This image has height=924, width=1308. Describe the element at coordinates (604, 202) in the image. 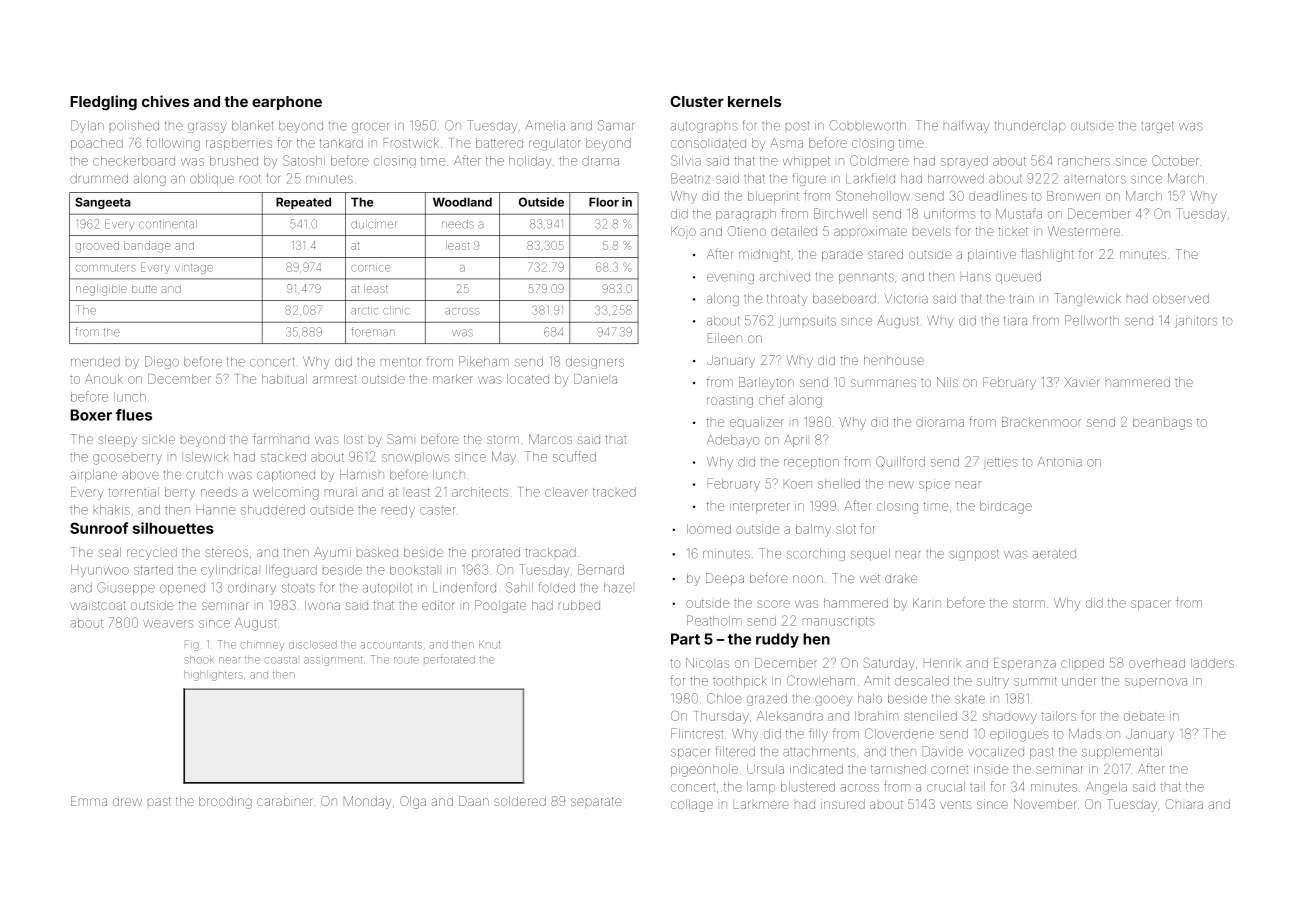

I see `Floor` at that location.
